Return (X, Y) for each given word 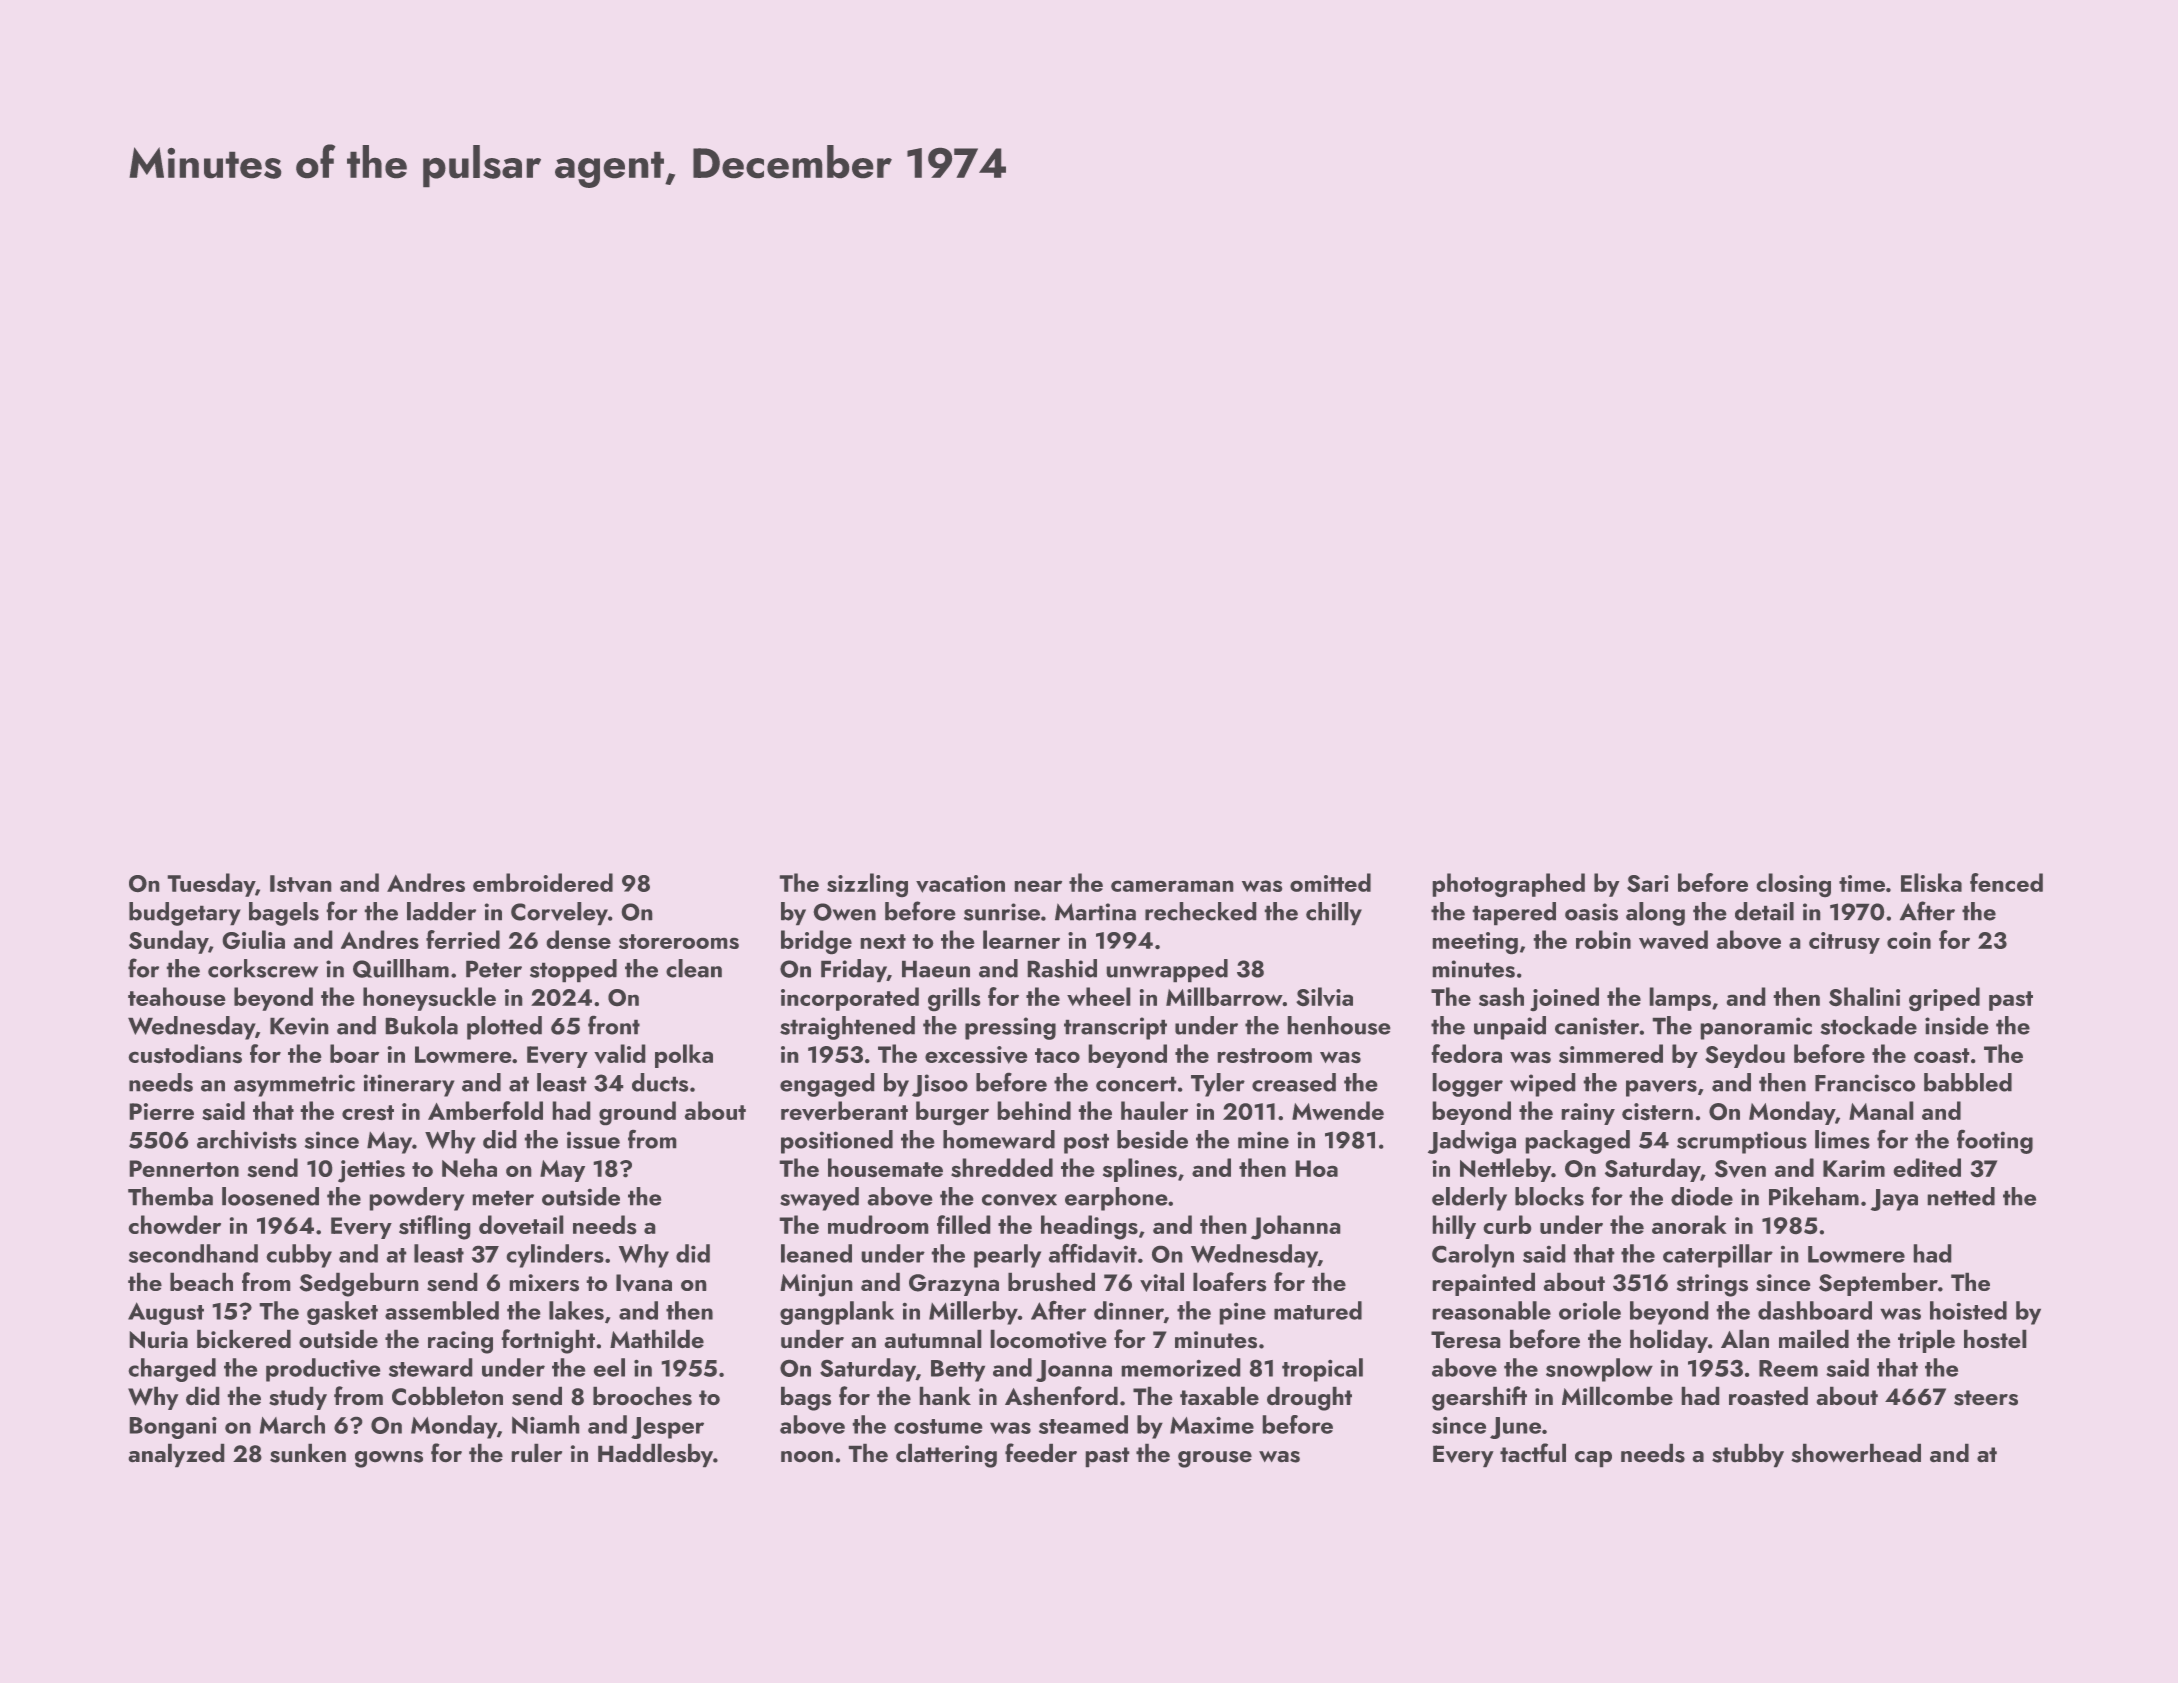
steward (431, 1367)
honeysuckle (429, 999)
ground (637, 1113)
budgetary (185, 914)
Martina (1095, 912)
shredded (1002, 1168)
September (1878, 1284)
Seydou (1745, 1056)
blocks (1549, 1196)
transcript (1115, 1028)
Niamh (546, 1424)
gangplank (837, 1313)
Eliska (1931, 882)
